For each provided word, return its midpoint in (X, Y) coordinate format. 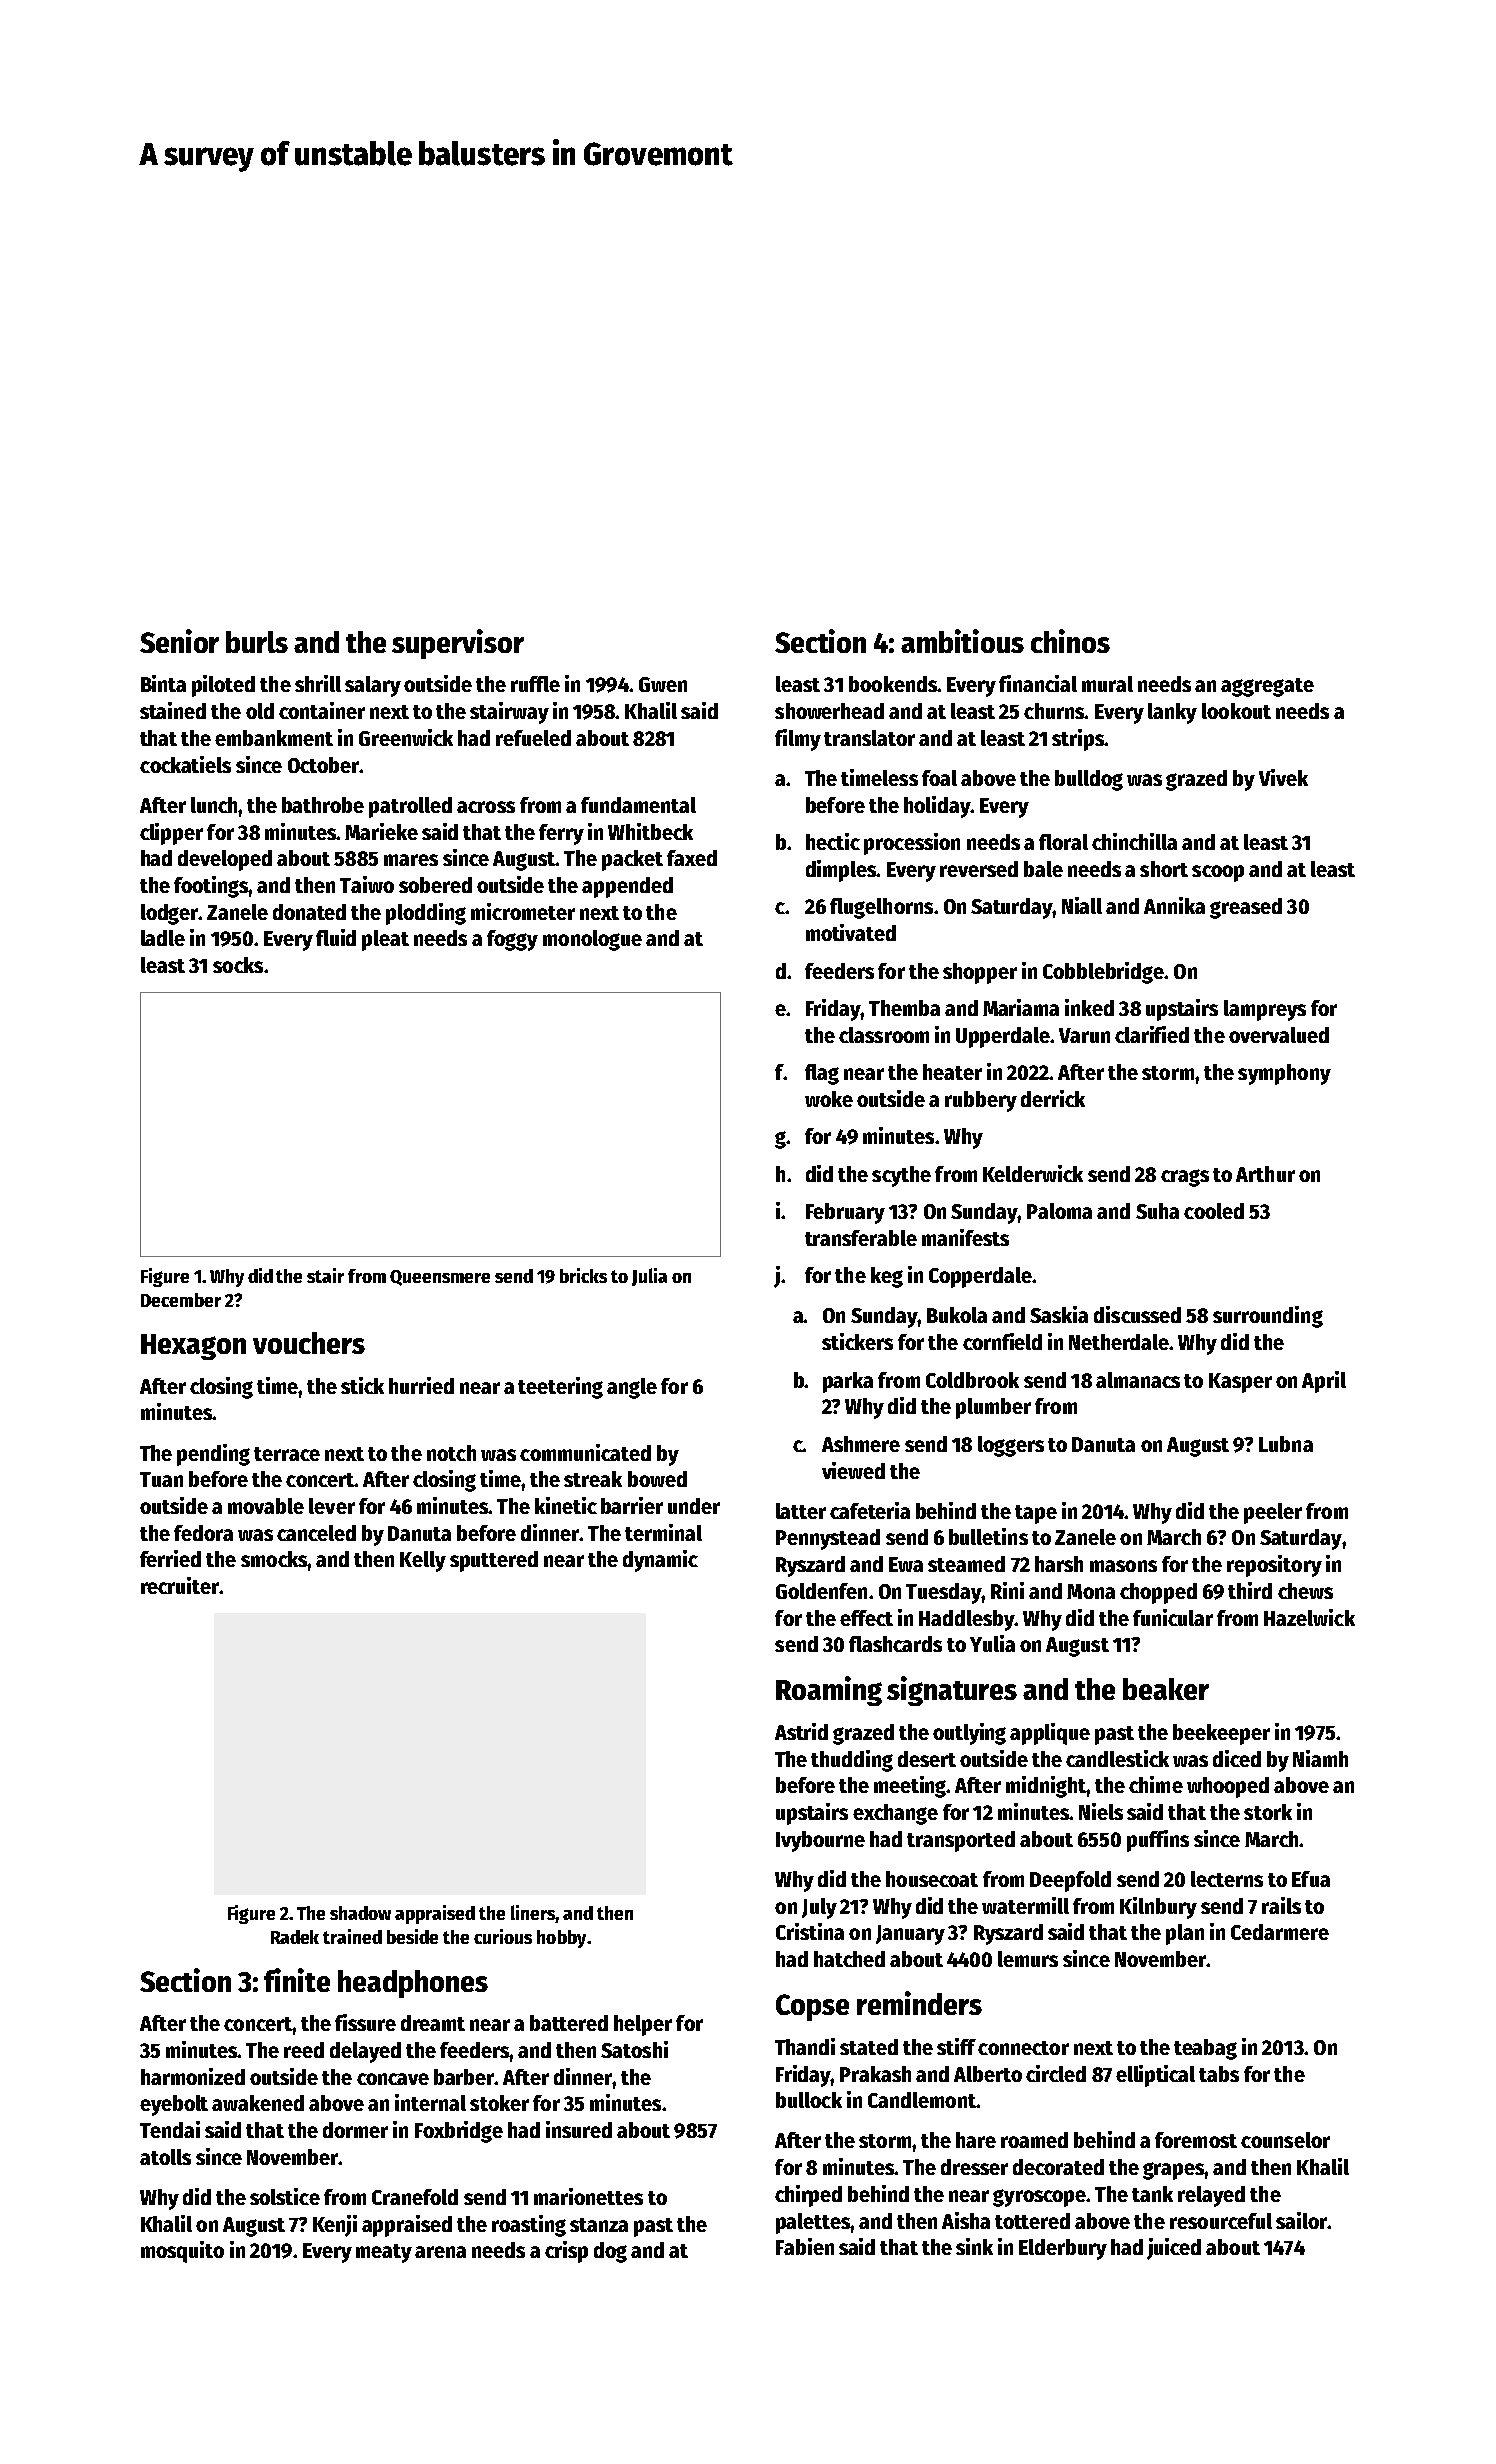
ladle (163, 938)
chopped (1158, 1593)
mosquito (182, 2252)
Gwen (663, 684)
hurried (421, 1385)
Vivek (1283, 777)
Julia (649, 1277)
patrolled (410, 807)
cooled (1214, 1211)
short (1164, 869)
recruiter (180, 1585)
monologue (592, 940)
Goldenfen (821, 1591)
